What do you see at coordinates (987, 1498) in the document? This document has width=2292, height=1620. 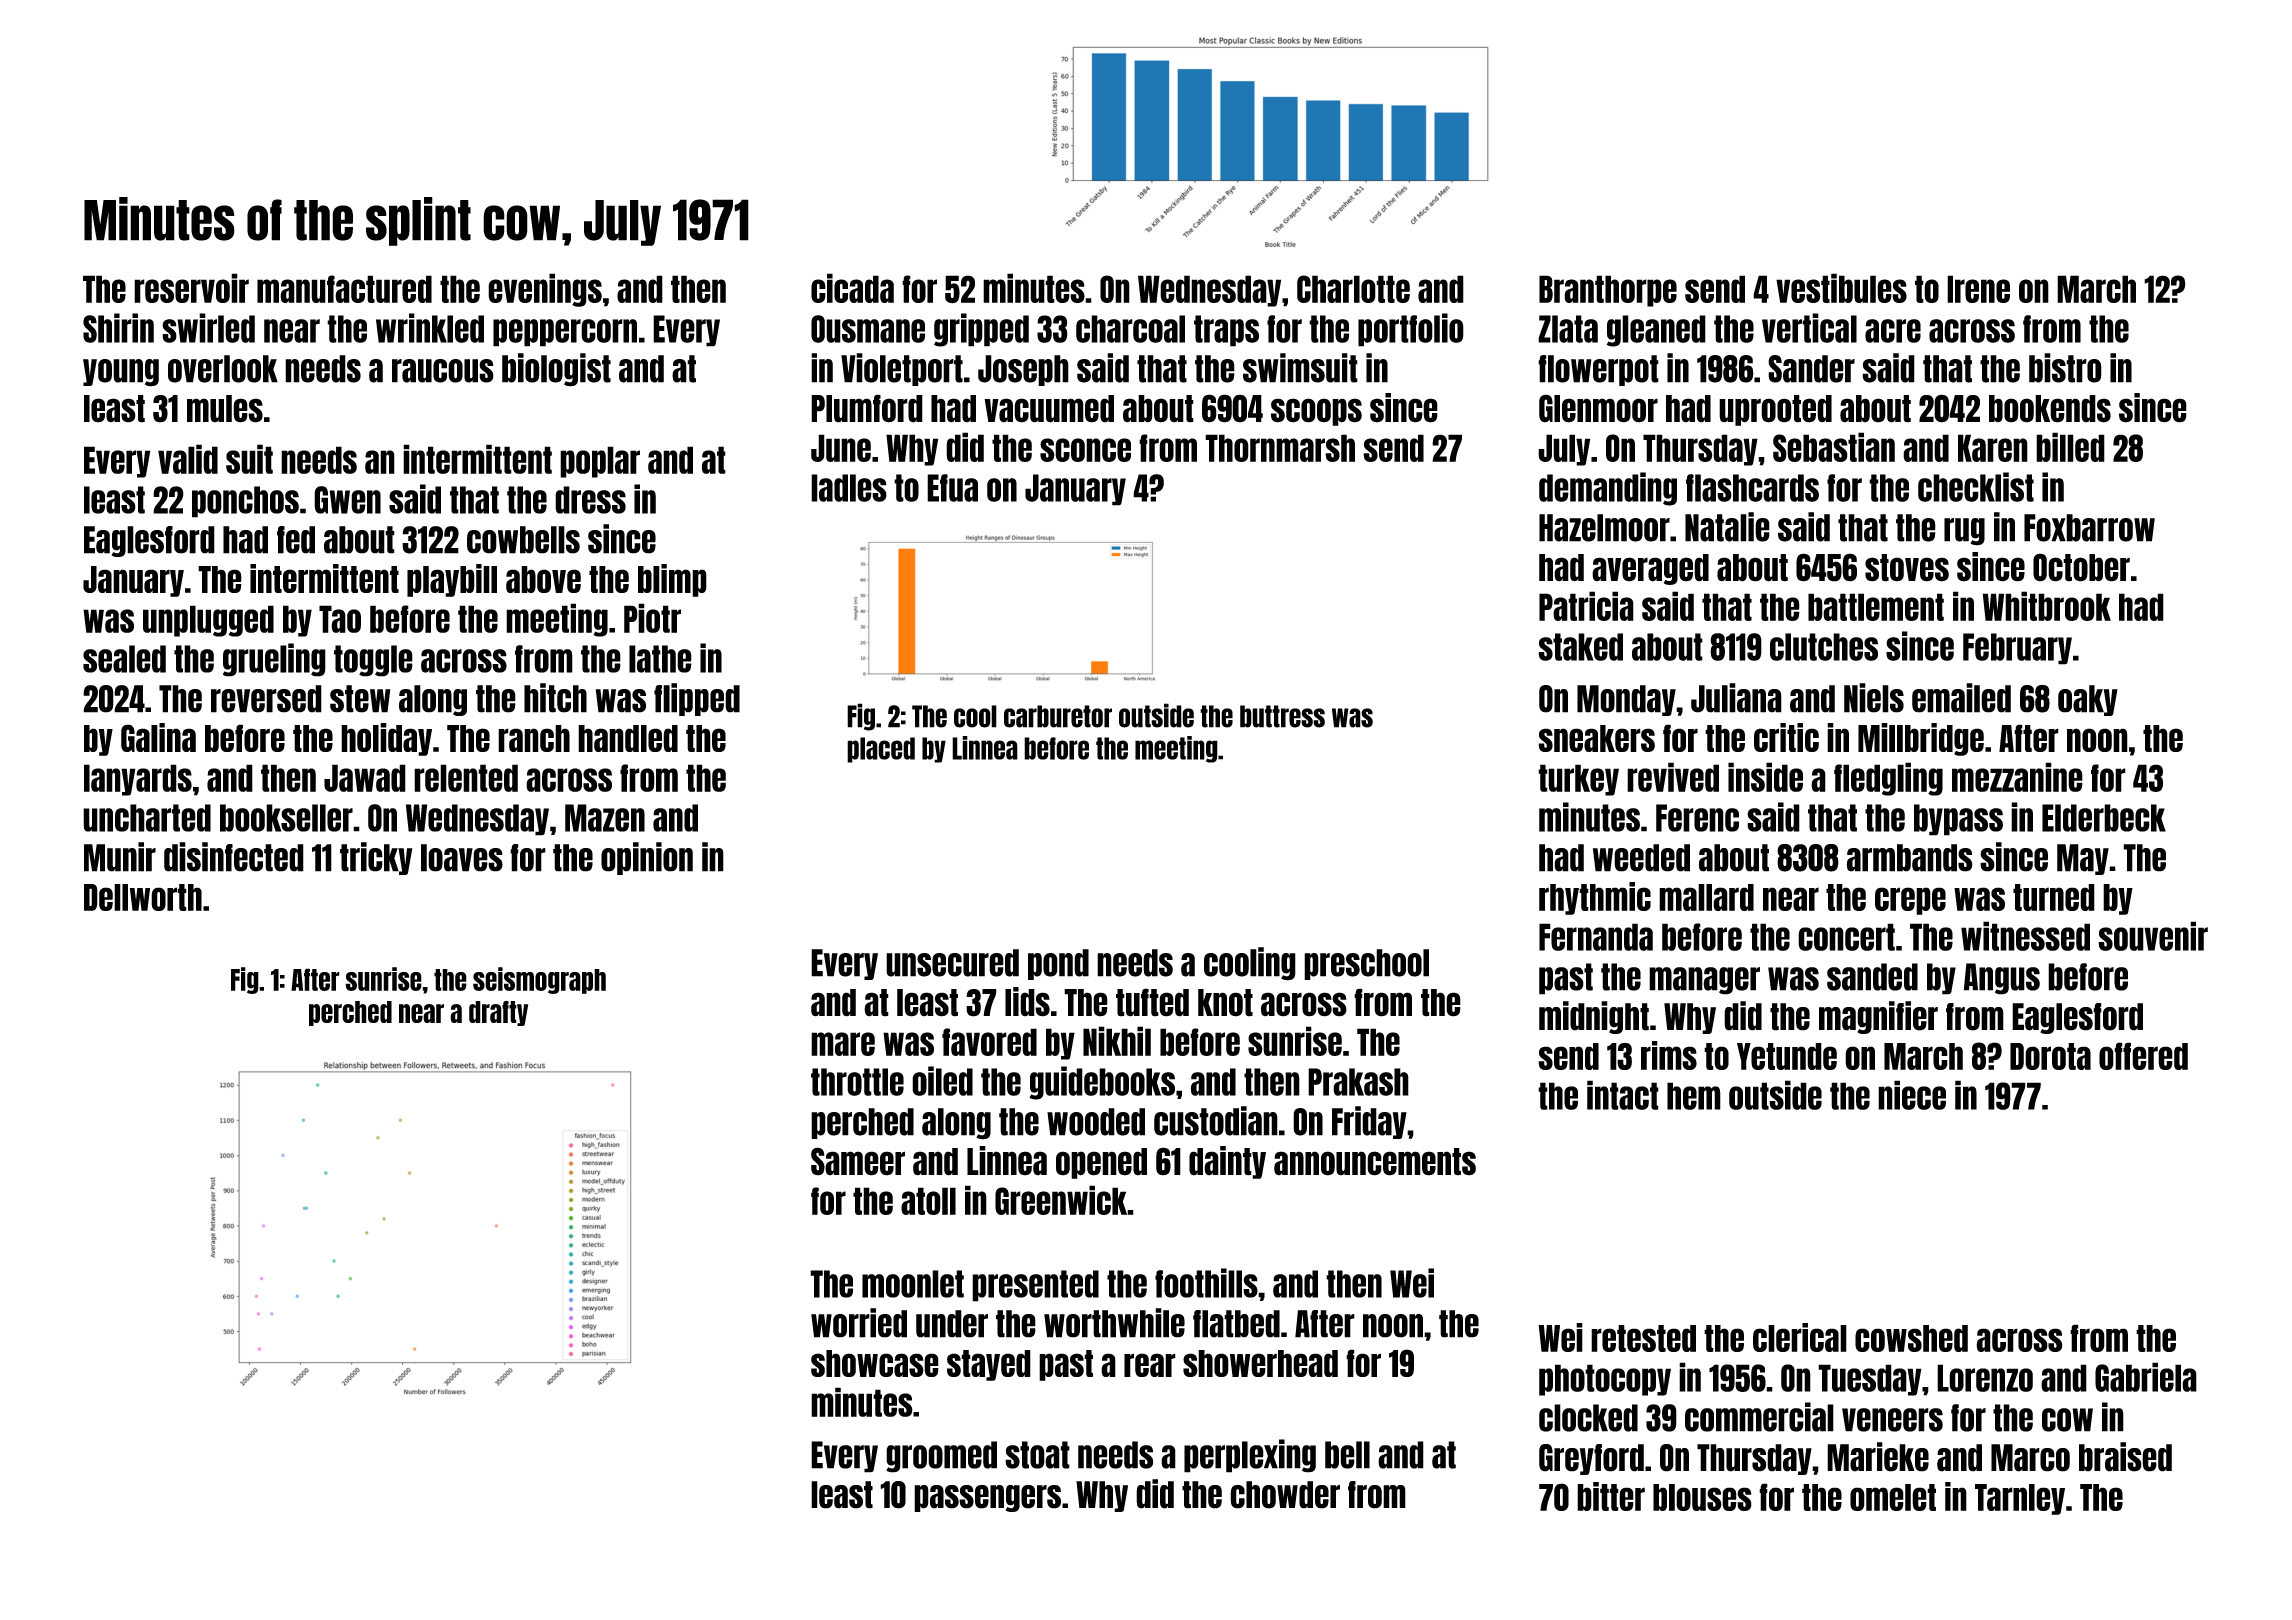 I see `passengers` at bounding box center [987, 1498].
